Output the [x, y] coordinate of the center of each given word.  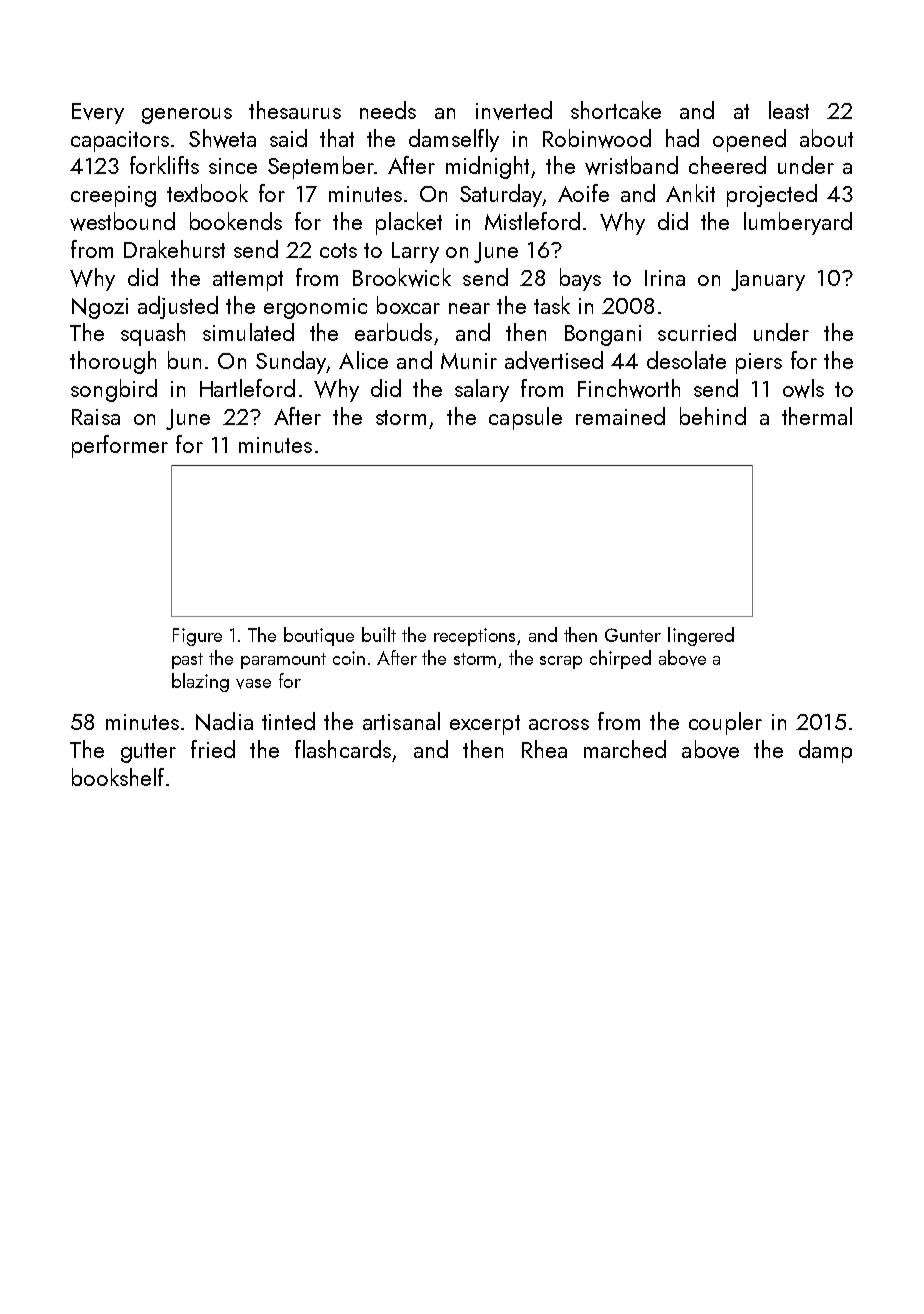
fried [213, 749]
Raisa [96, 417]
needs [388, 110]
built [379, 634]
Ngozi [100, 308]
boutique [319, 636]
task [552, 305]
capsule [525, 418]
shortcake [616, 110]
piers [759, 363]
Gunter [633, 635]
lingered [701, 636]
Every [98, 113]
